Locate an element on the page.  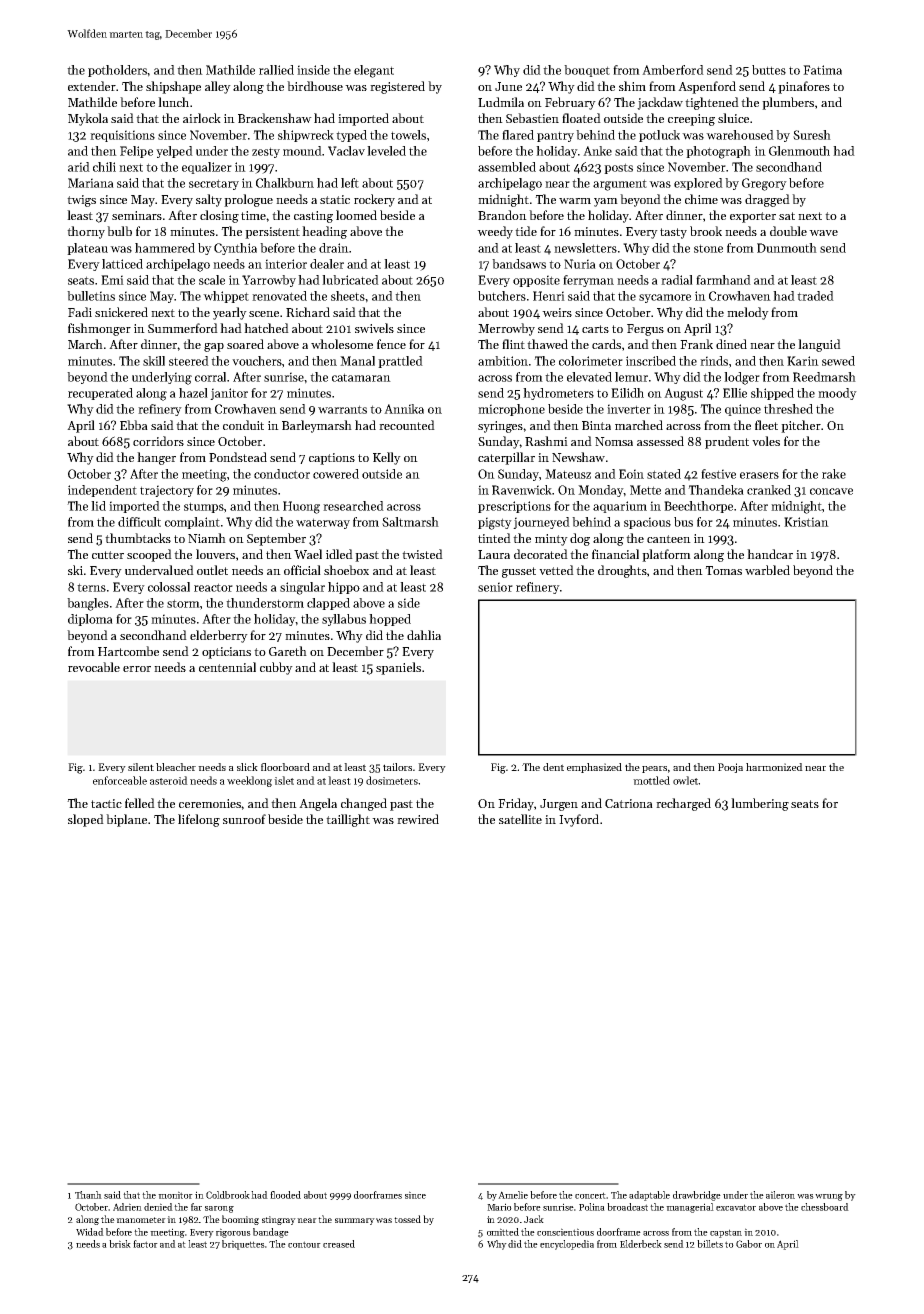
ferryman is located at coordinates (588, 281).
